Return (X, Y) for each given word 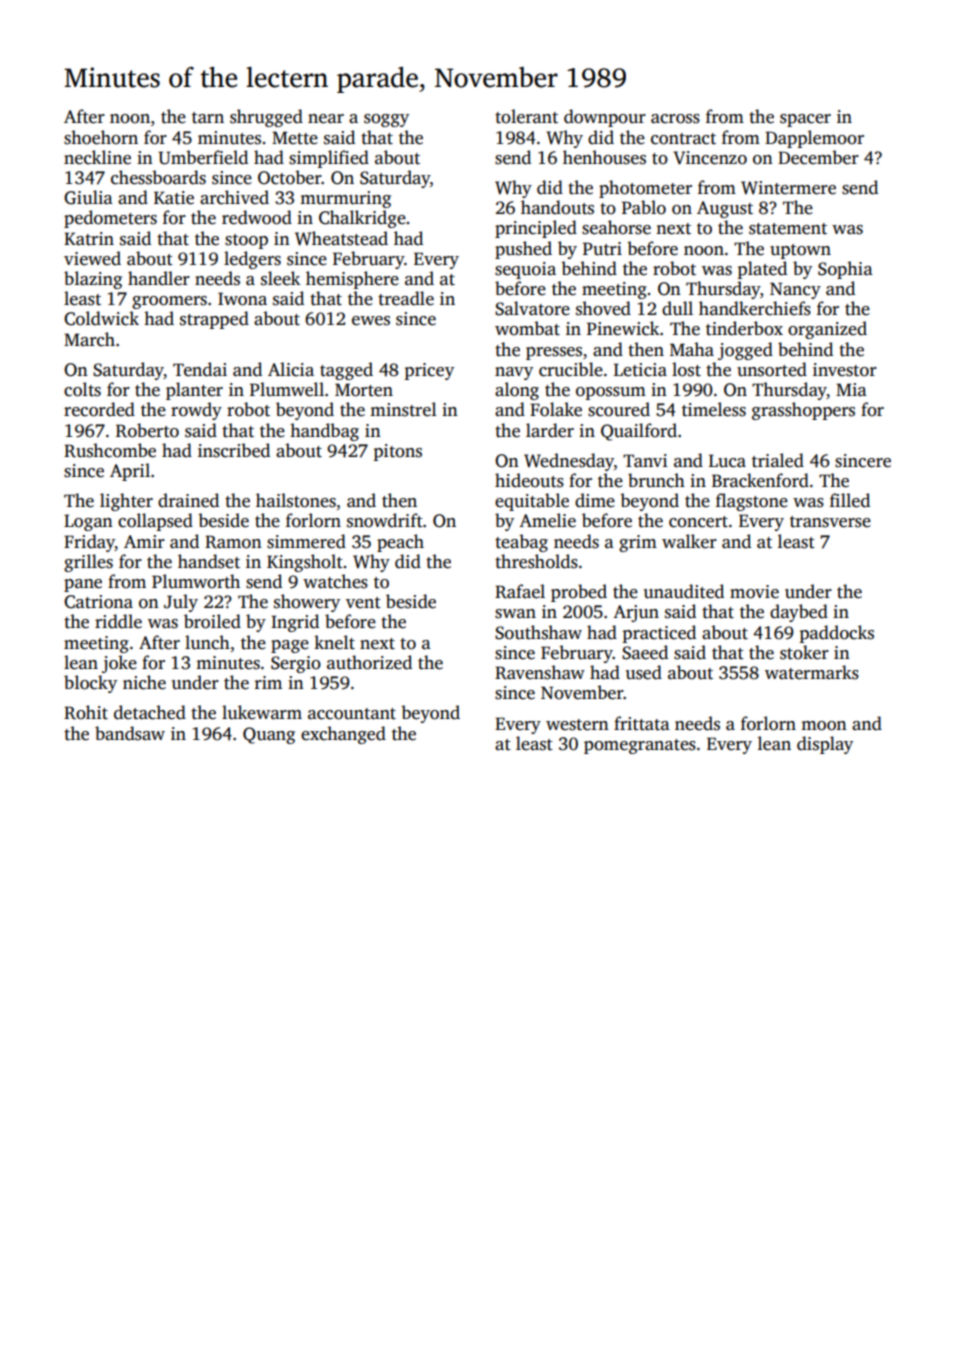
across (675, 119)
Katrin (89, 239)
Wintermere (788, 188)
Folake (556, 409)
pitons (397, 452)
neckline (97, 157)
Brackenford (760, 480)
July (181, 603)
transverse (830, 522)
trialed (778, 460)
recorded (99, 409)
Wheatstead (341, 238)
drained (188, 500)
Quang (269, 735)
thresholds (536, 561)
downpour (605, 118)
